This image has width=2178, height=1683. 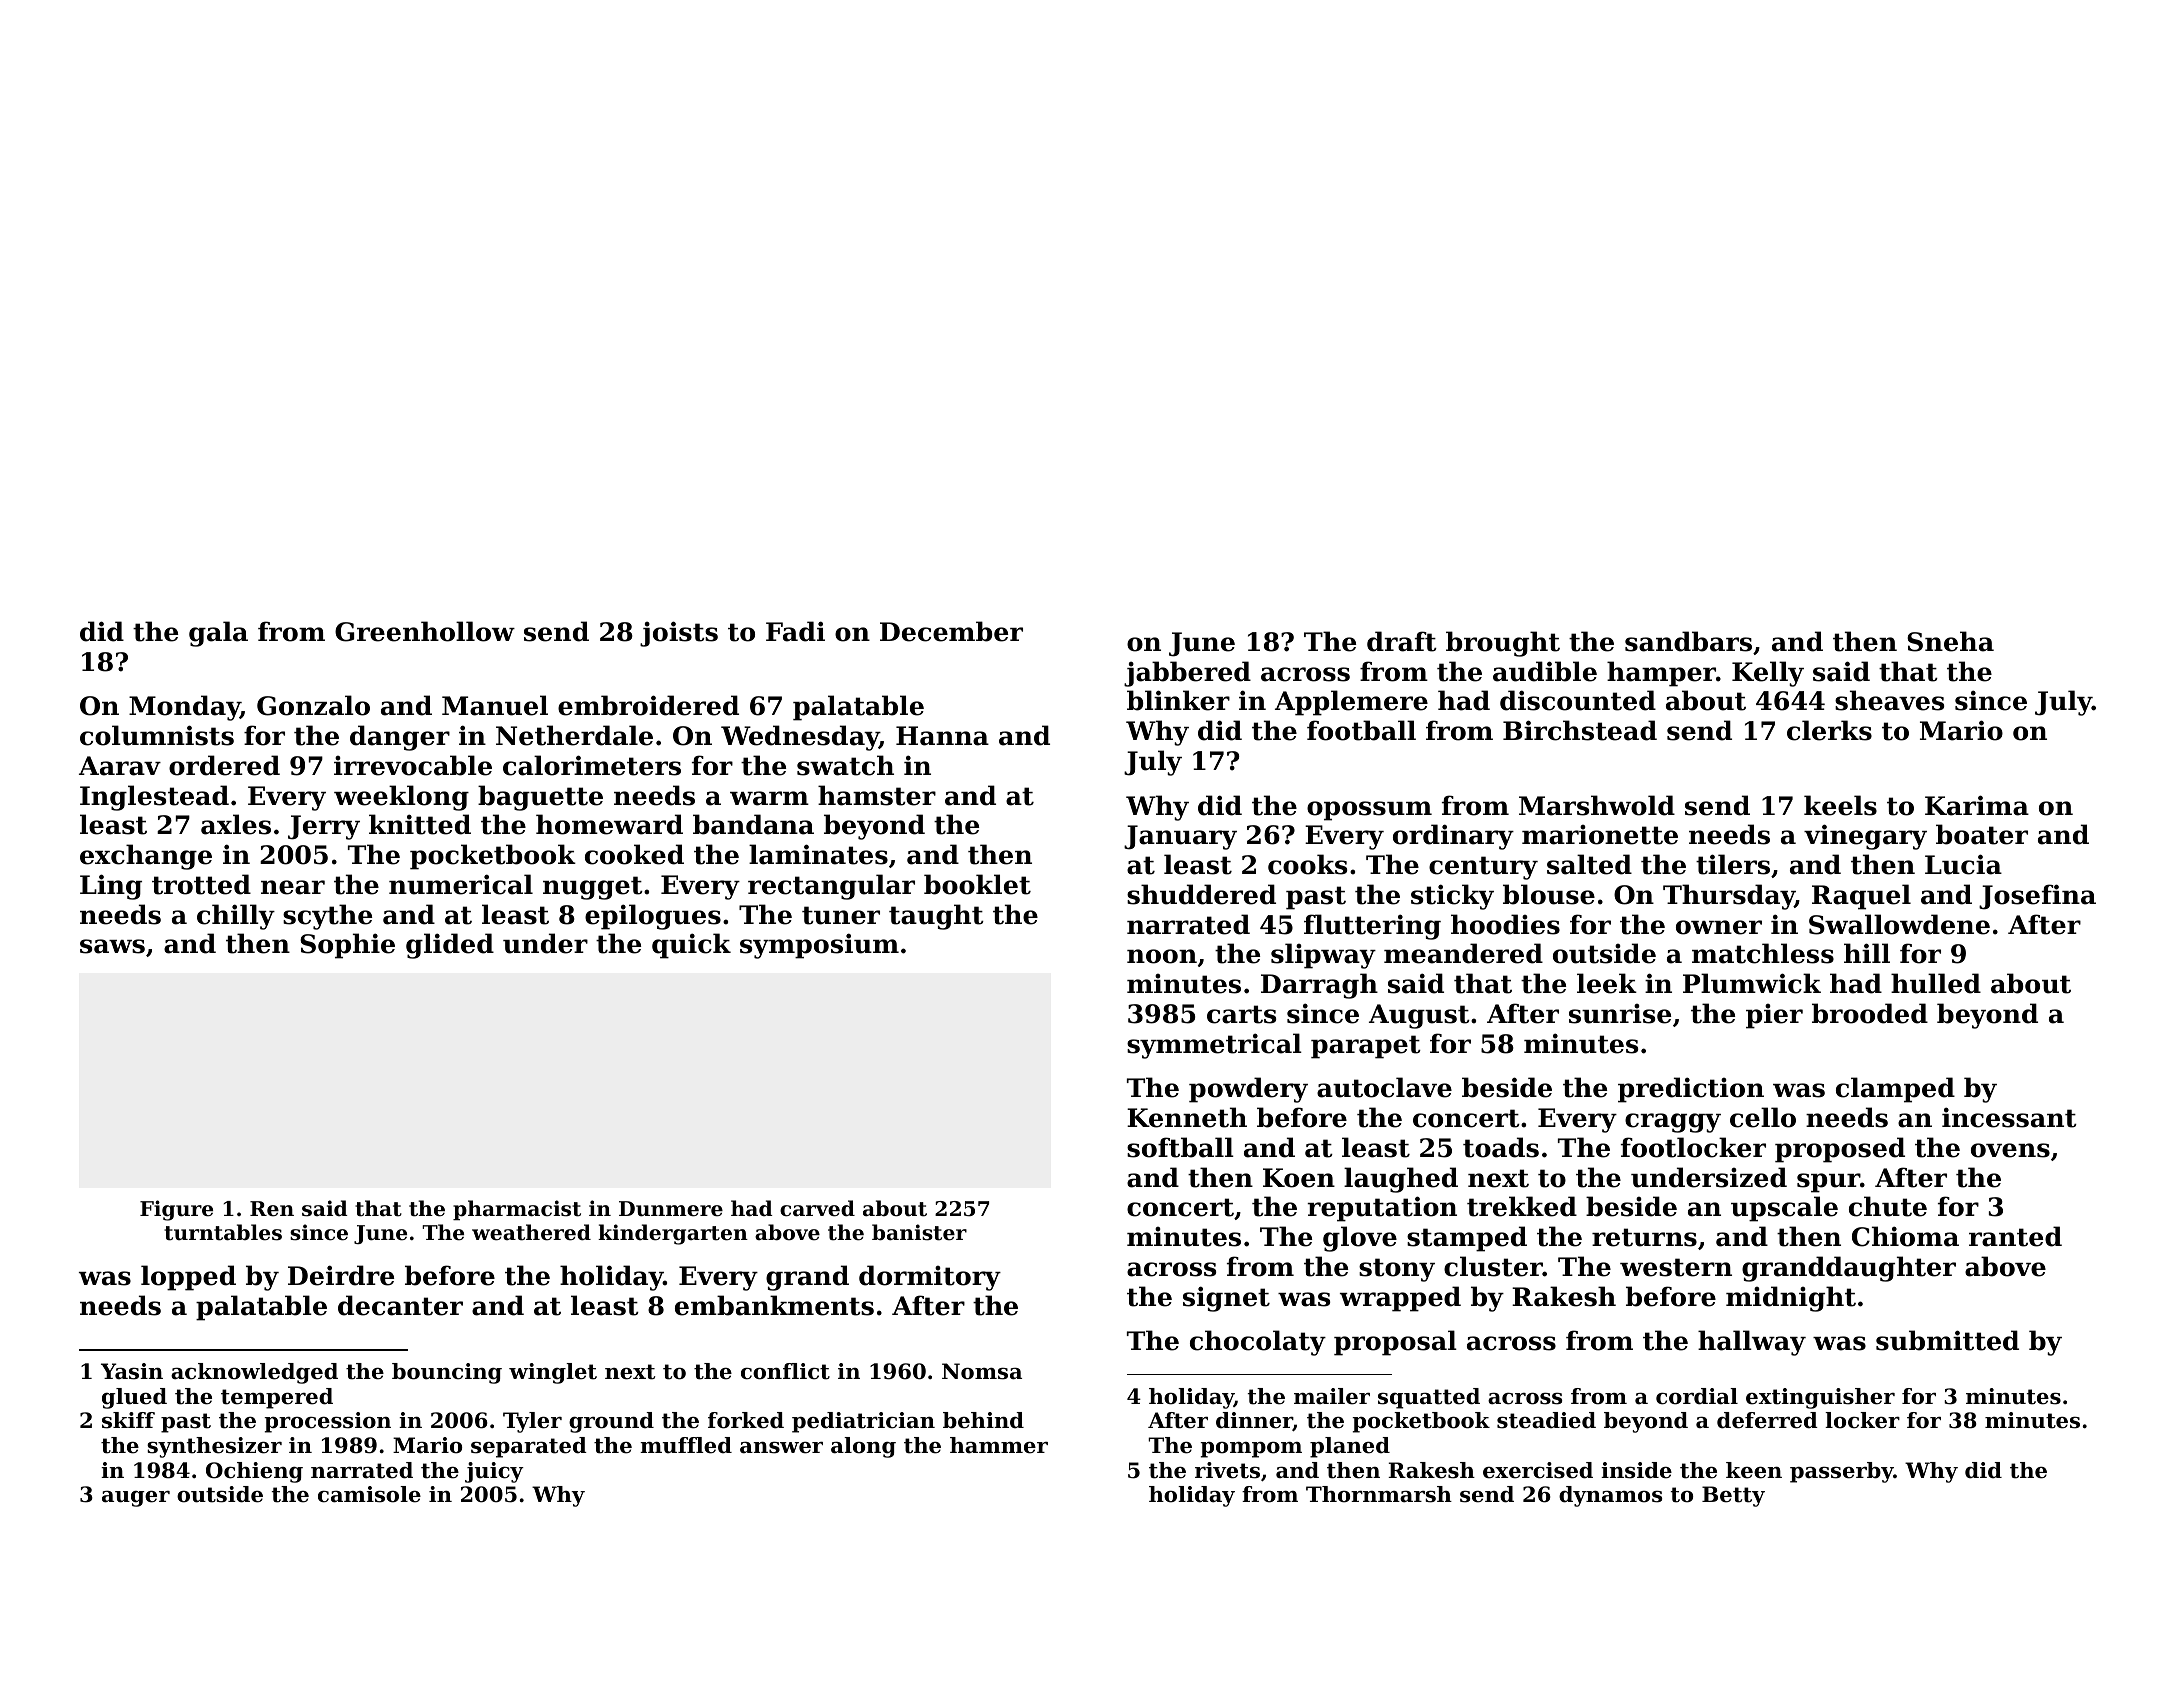 I want to click on draft, so click(x=1402, y=641).
